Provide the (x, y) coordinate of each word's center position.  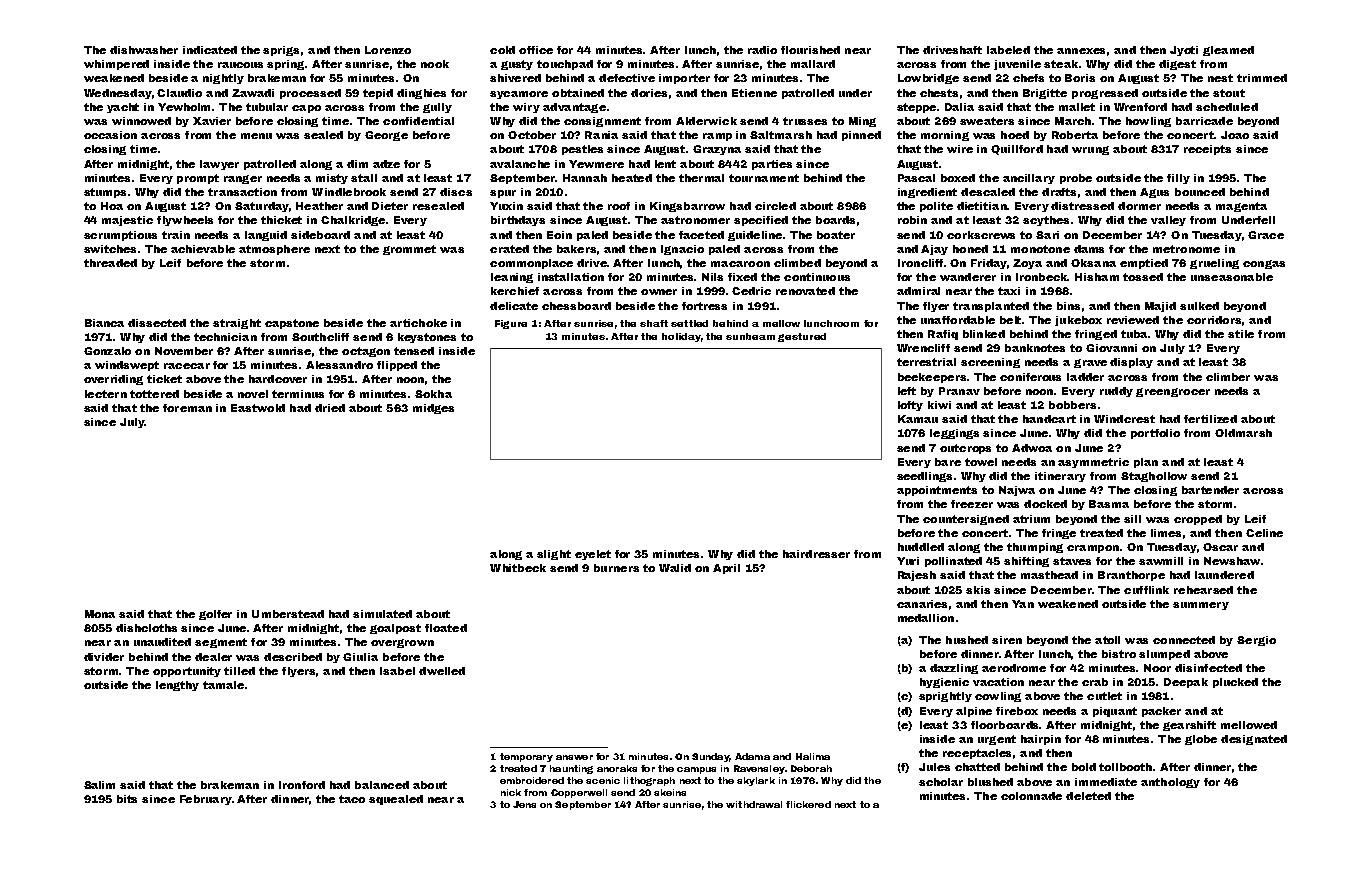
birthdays (518, 221)
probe (1076, 179)
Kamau (918, 419)
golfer (215, 615)
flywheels (185, 221)
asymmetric (1093, 463)
